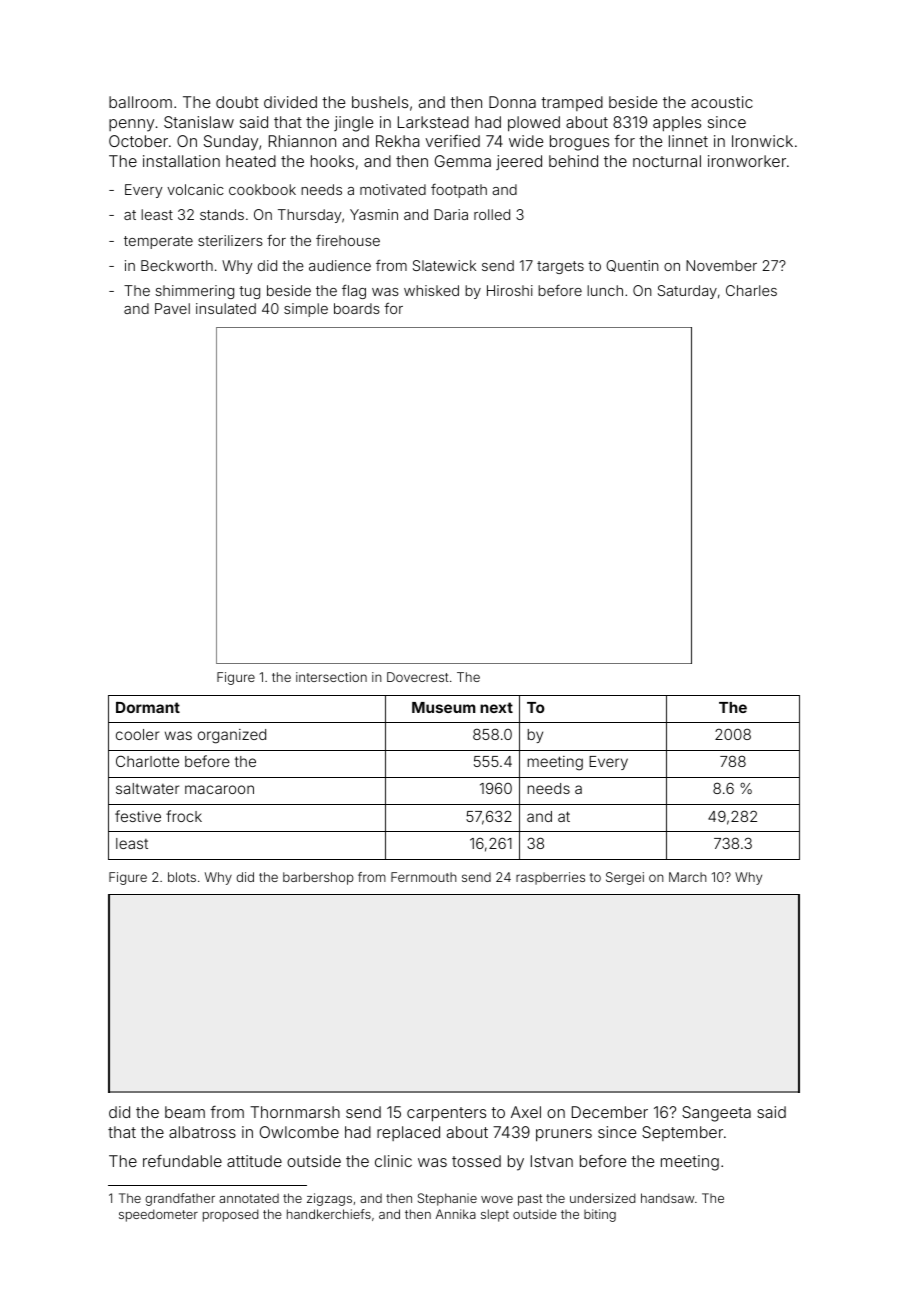 Image resolution: width=908 pixels, height=1316 pixels. I want to click on Sangeeta, so click(716, 1114).
